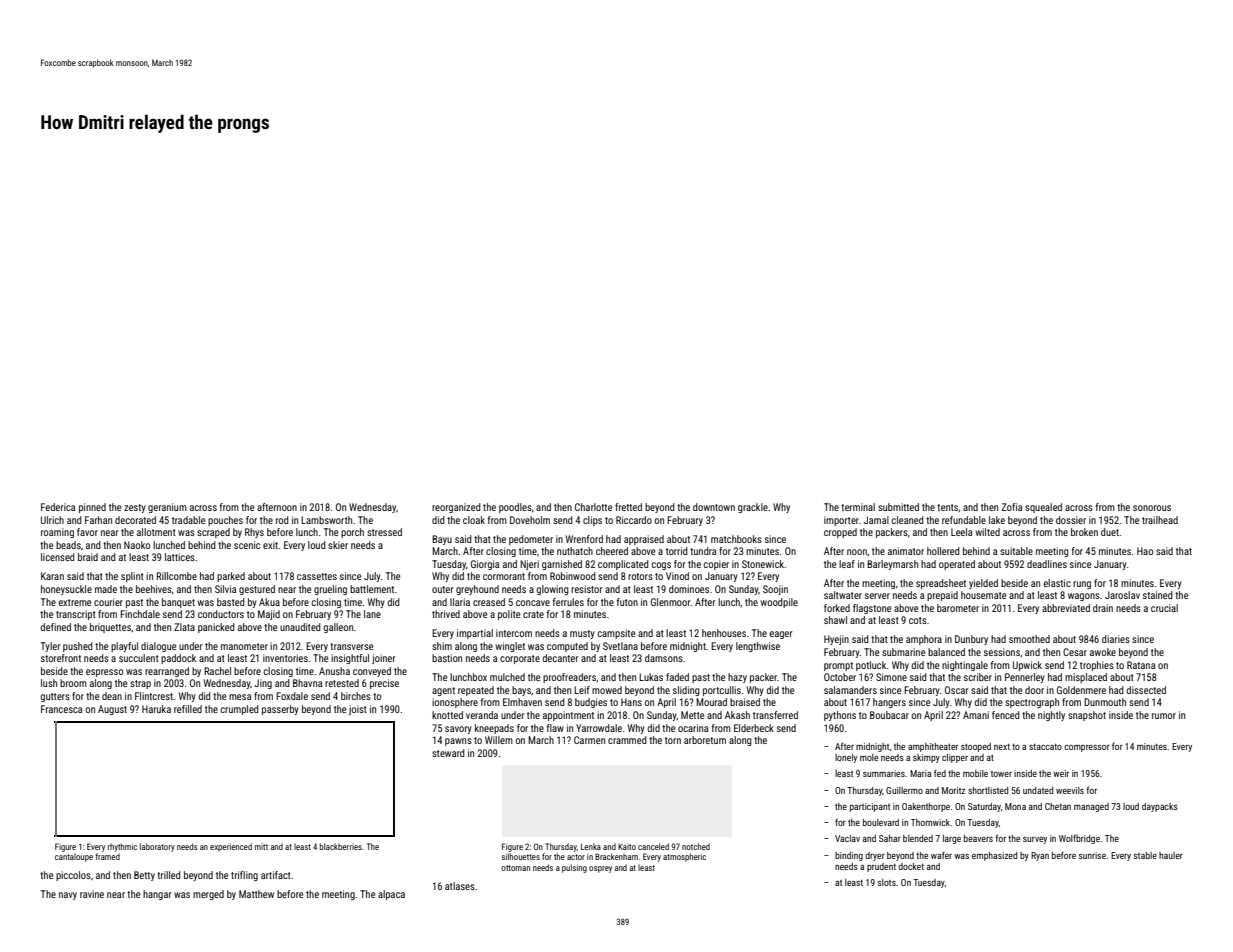 This screenshot has width=1233, height=952. I want to click on daypacks, so click(1160, 807).
